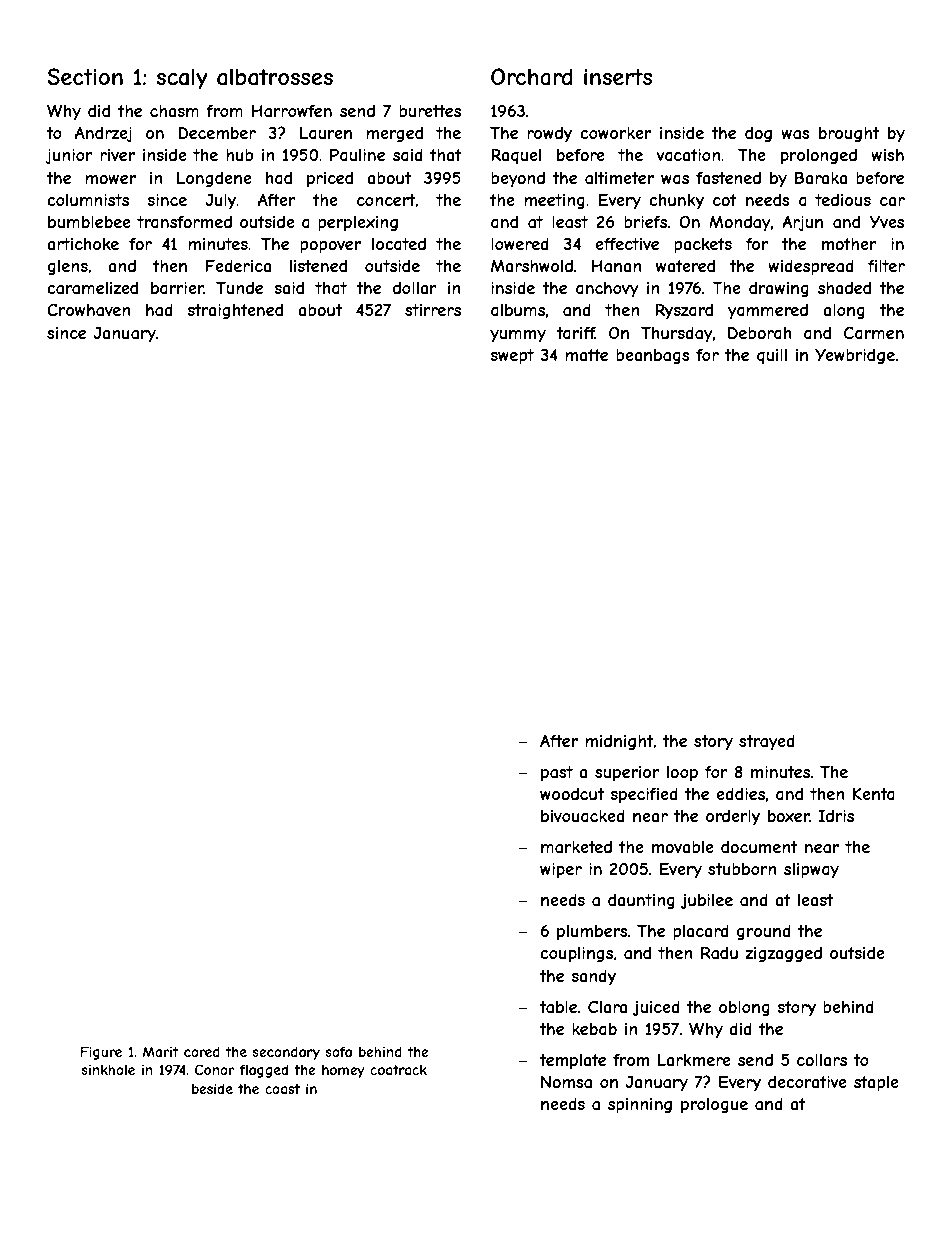 Image resolution: width=952 pixels, height=1233 pixels. What do you see at coordinates (512, 357) in the screenshot?
I see `swept` at bounding box center [512, 357].
